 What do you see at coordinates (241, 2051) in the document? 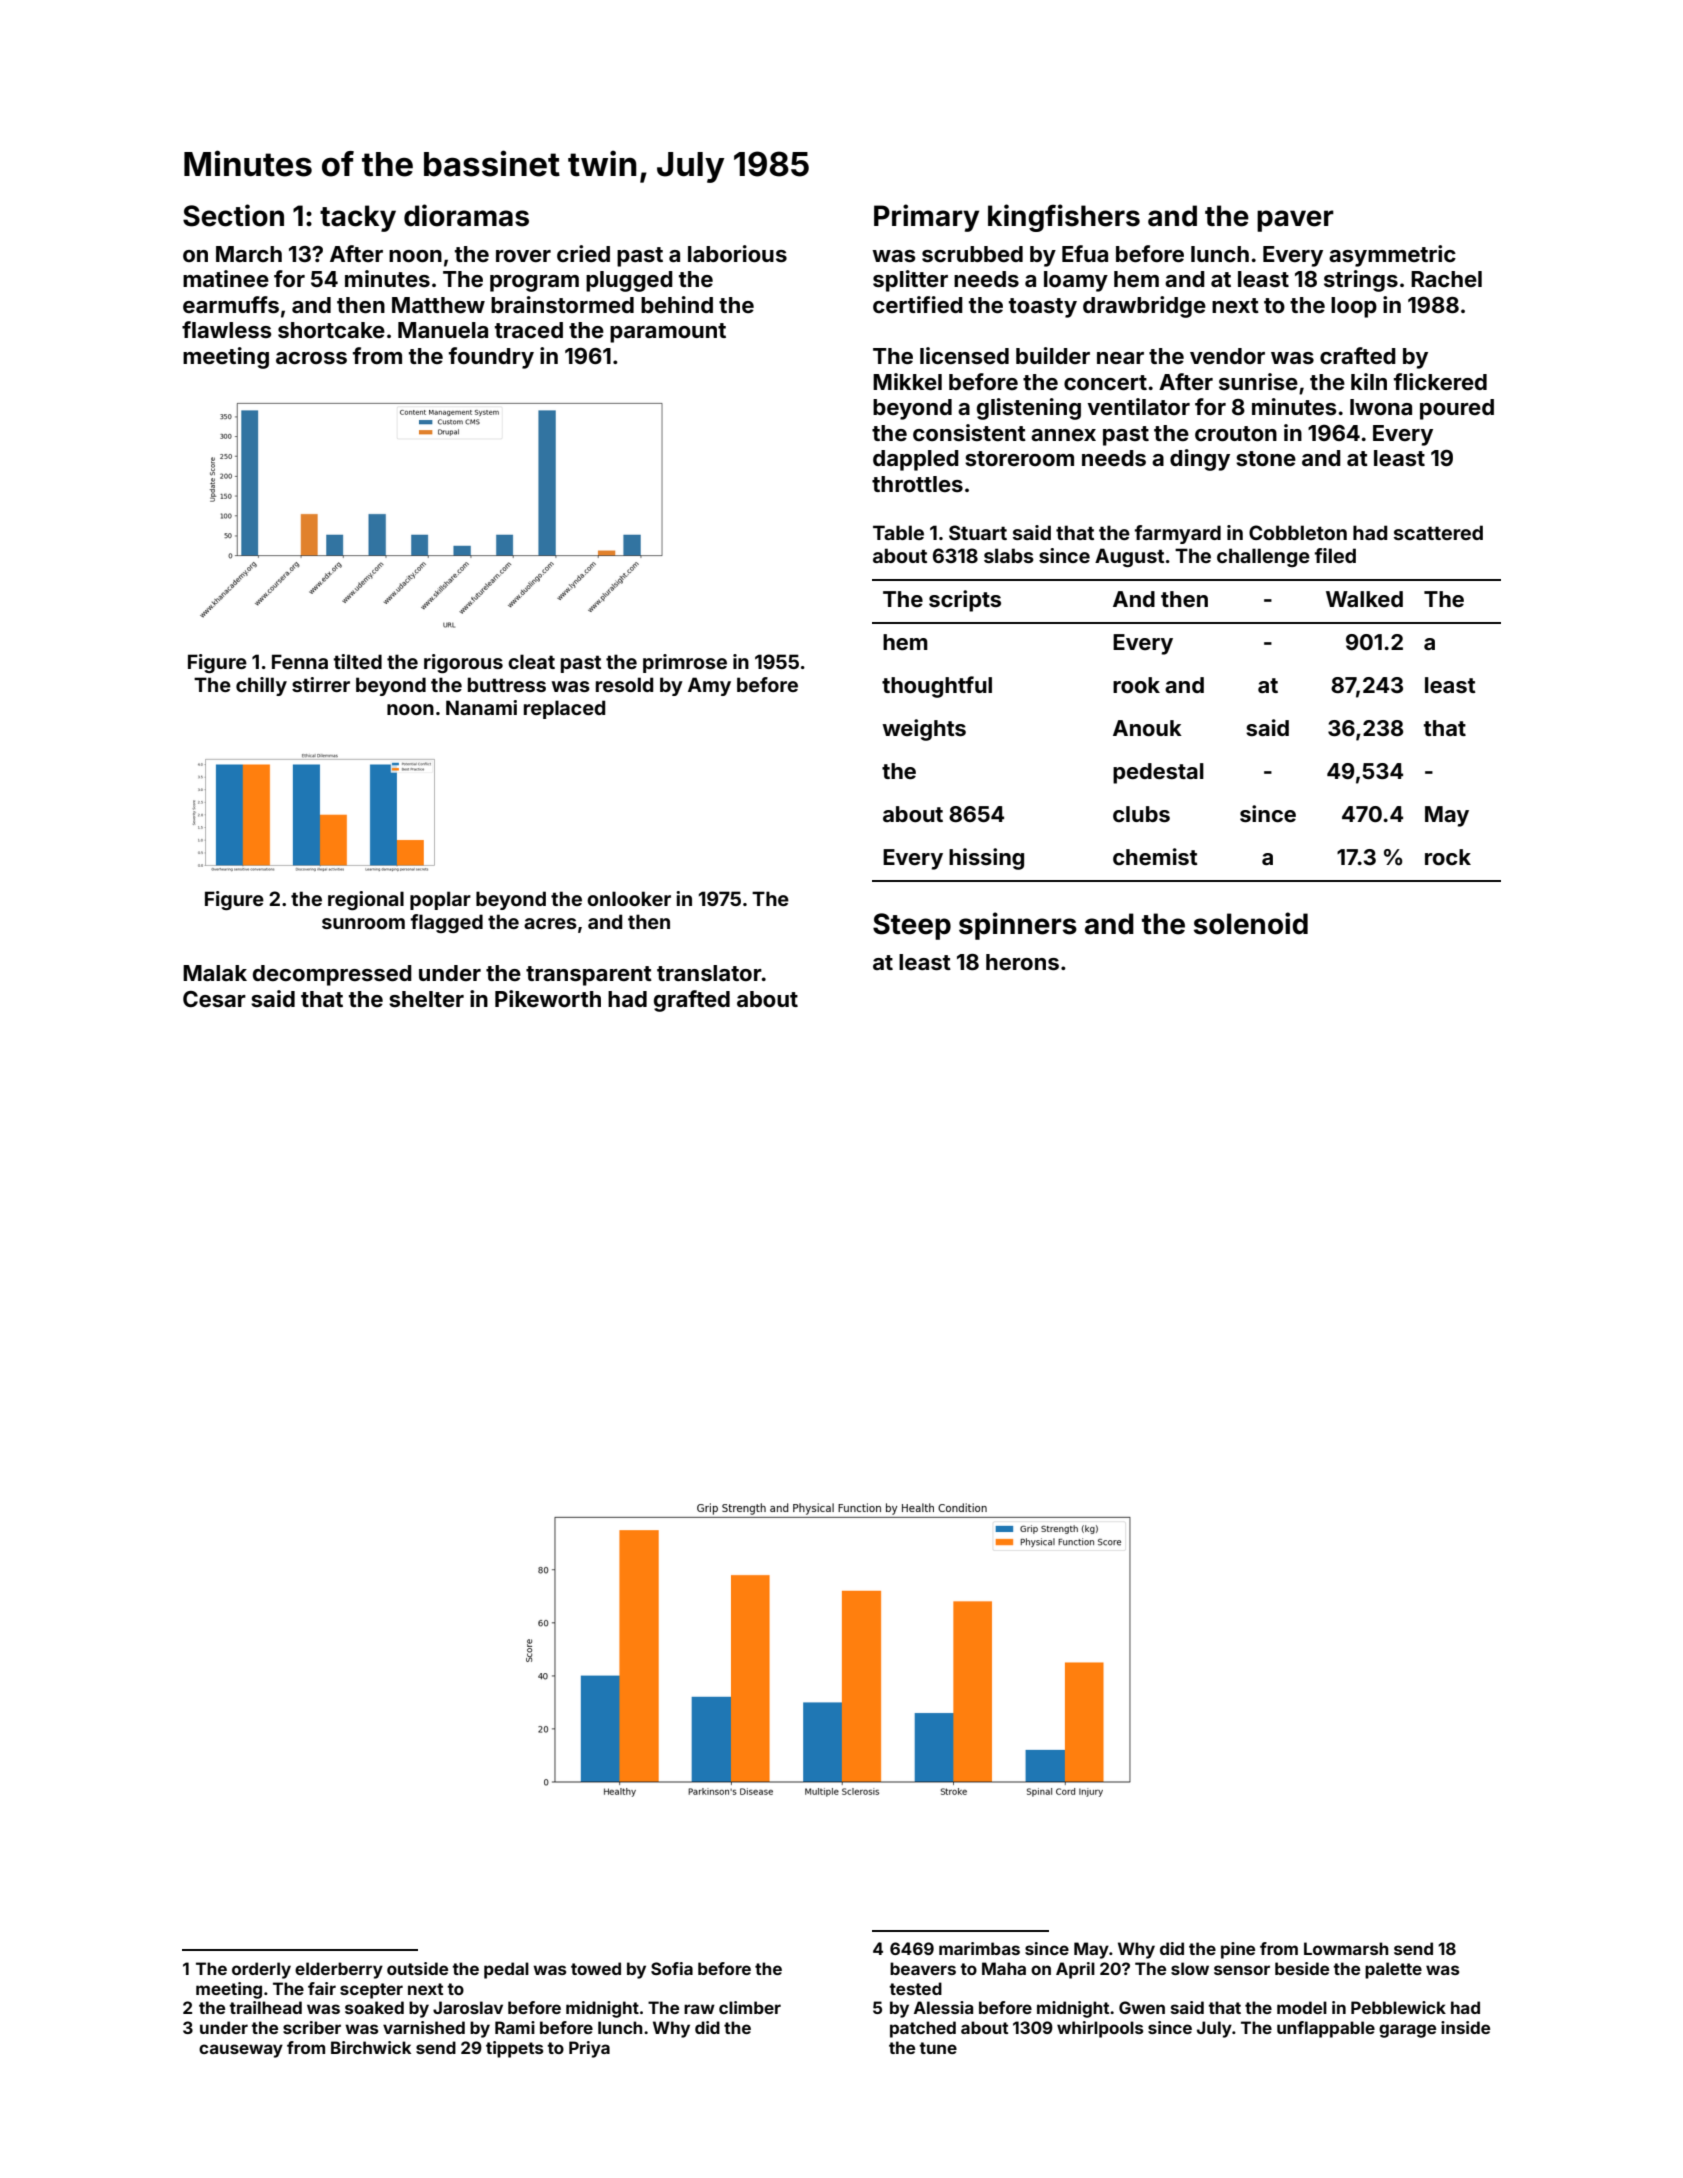
I see `causeway` at bounding box center [241, 2051].
